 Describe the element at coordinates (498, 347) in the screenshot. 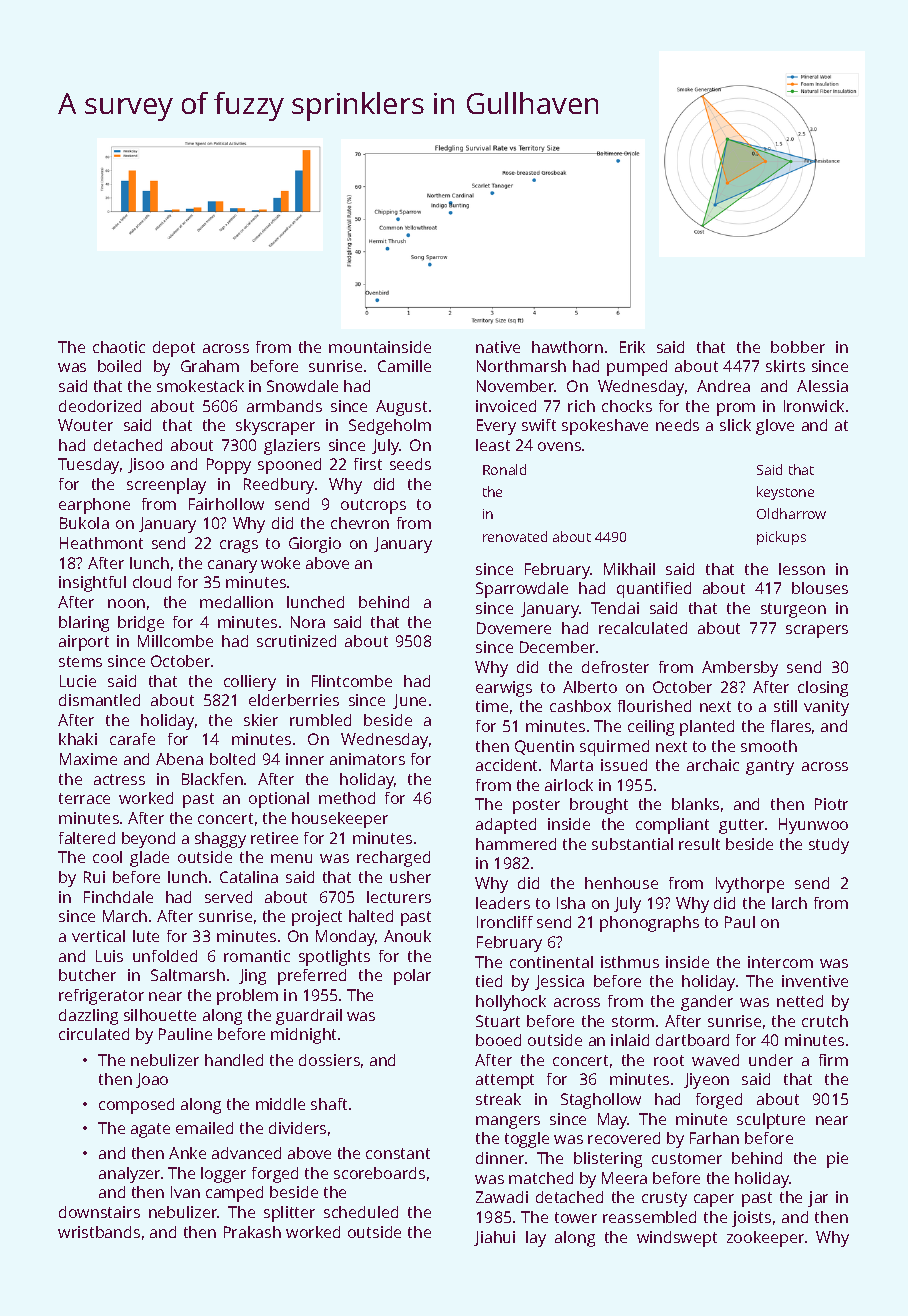

I see `native` at that location.
